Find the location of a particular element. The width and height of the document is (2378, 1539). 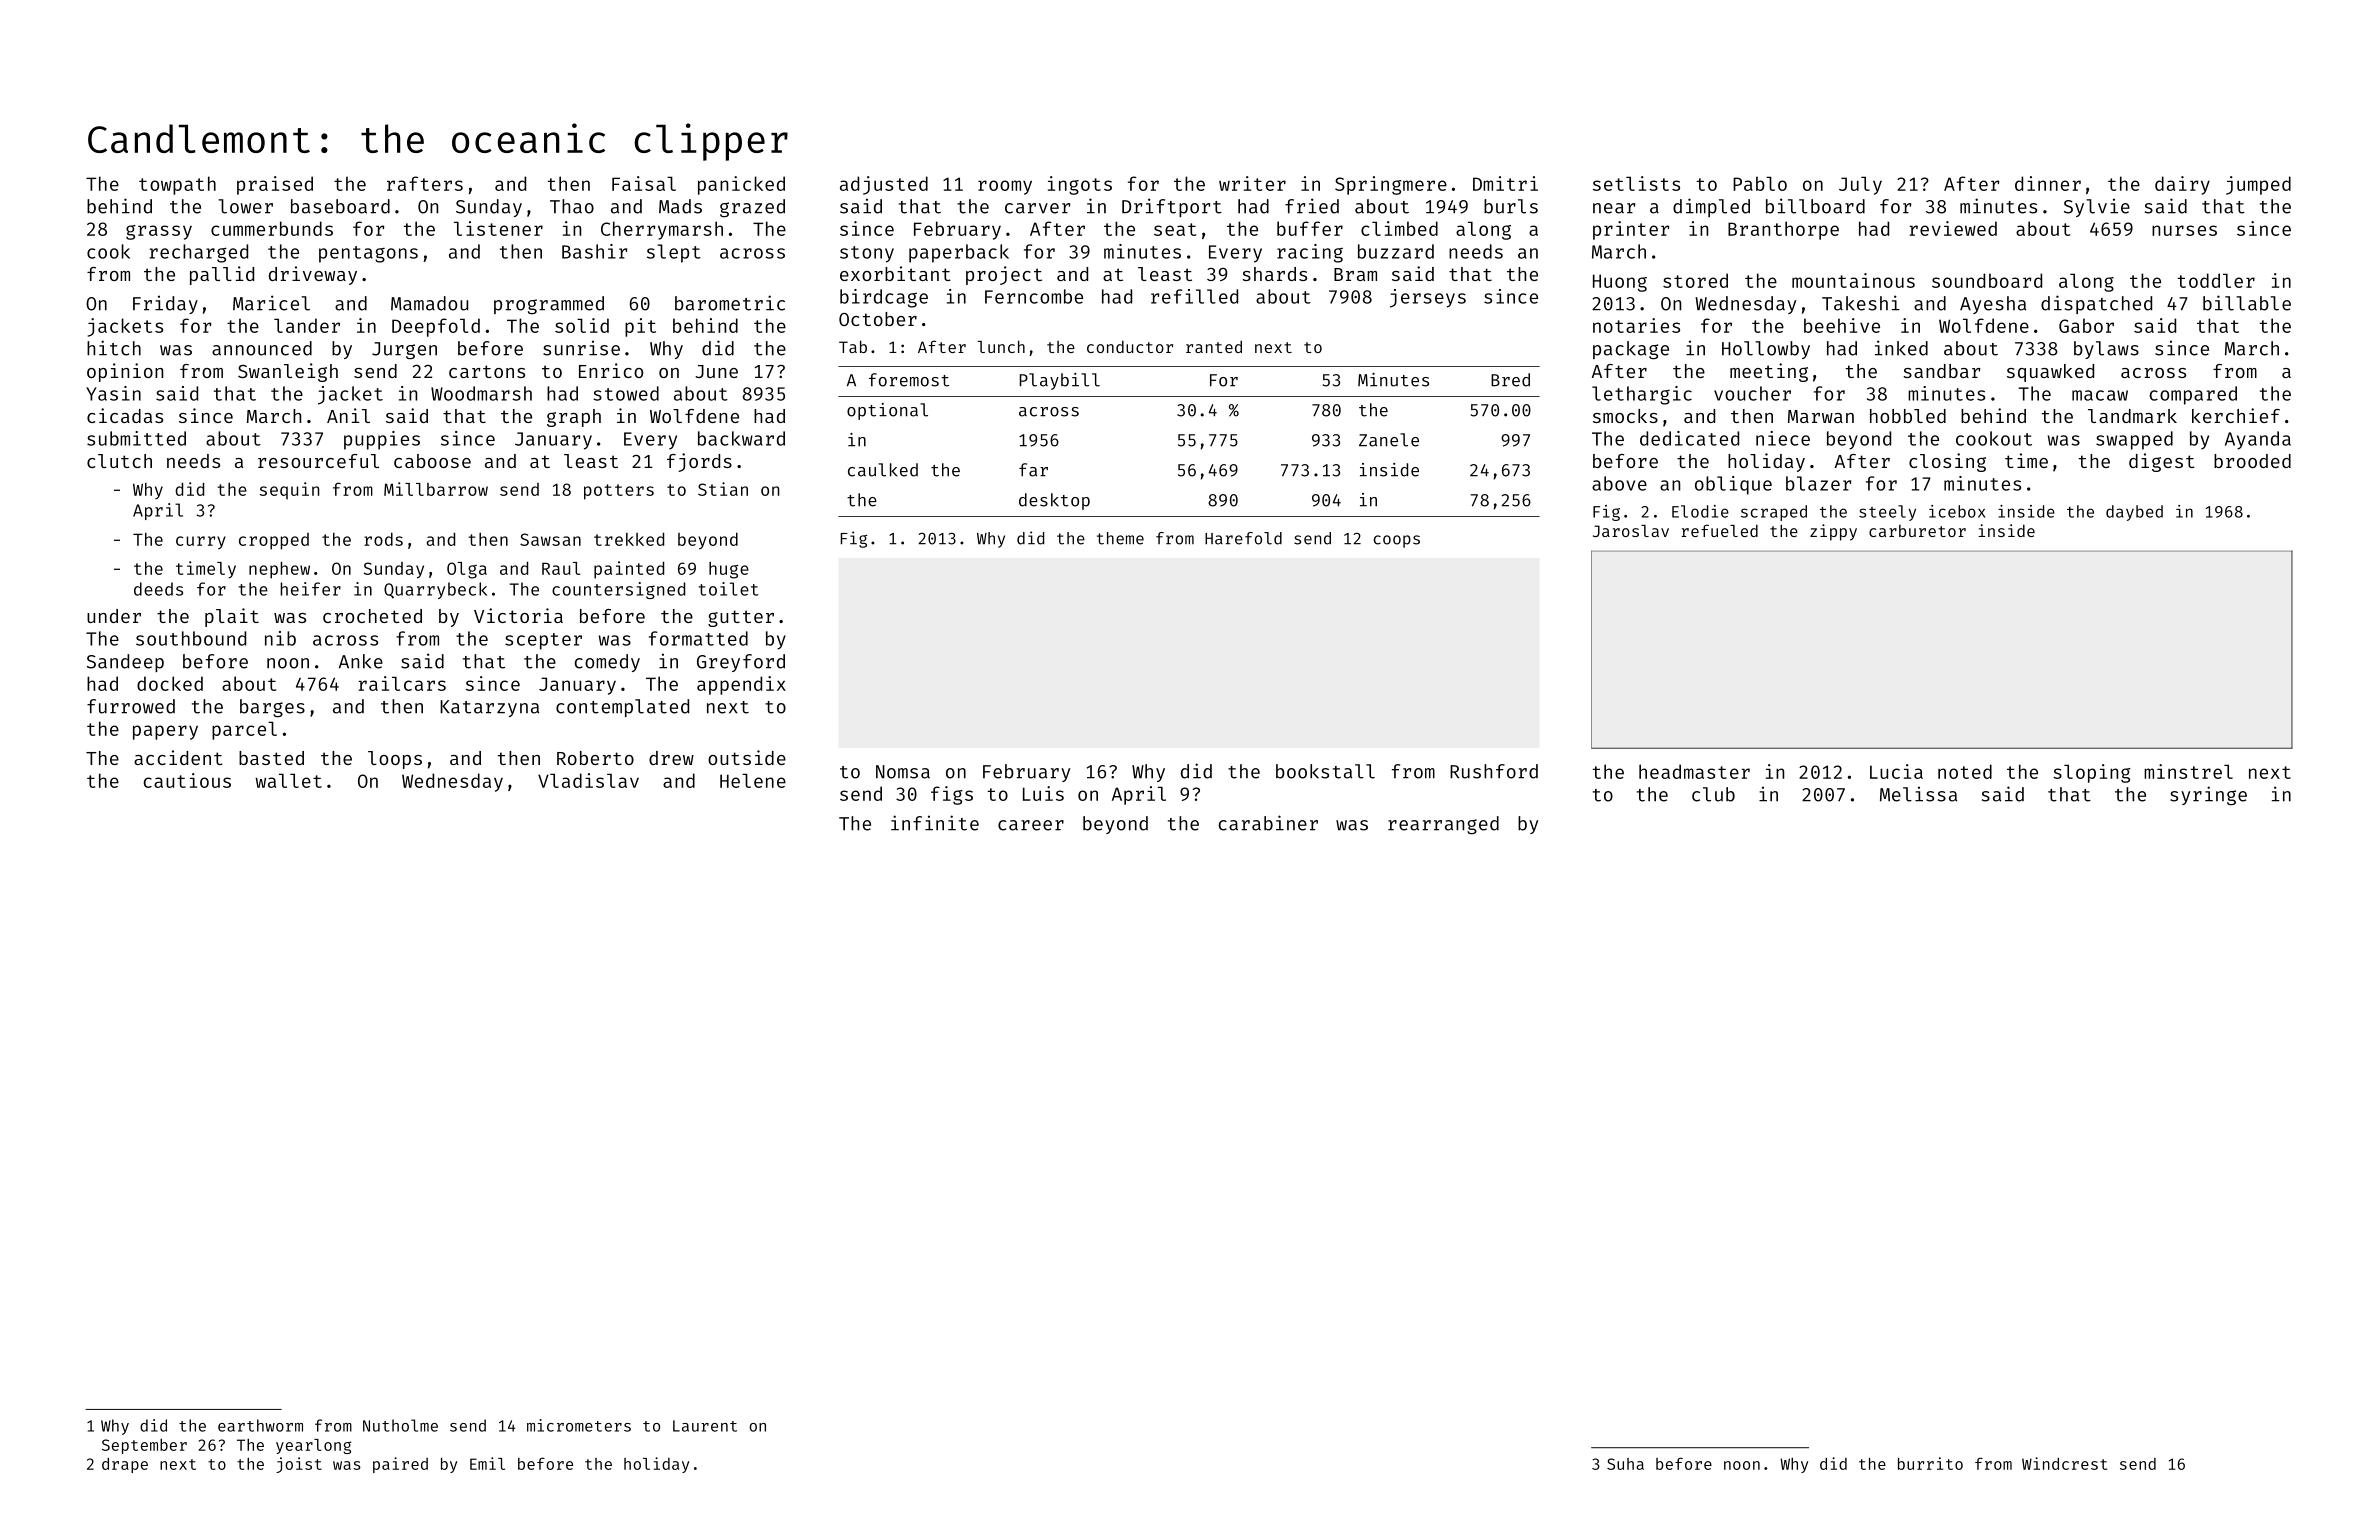

career is located at coordinates (1031, 825).
